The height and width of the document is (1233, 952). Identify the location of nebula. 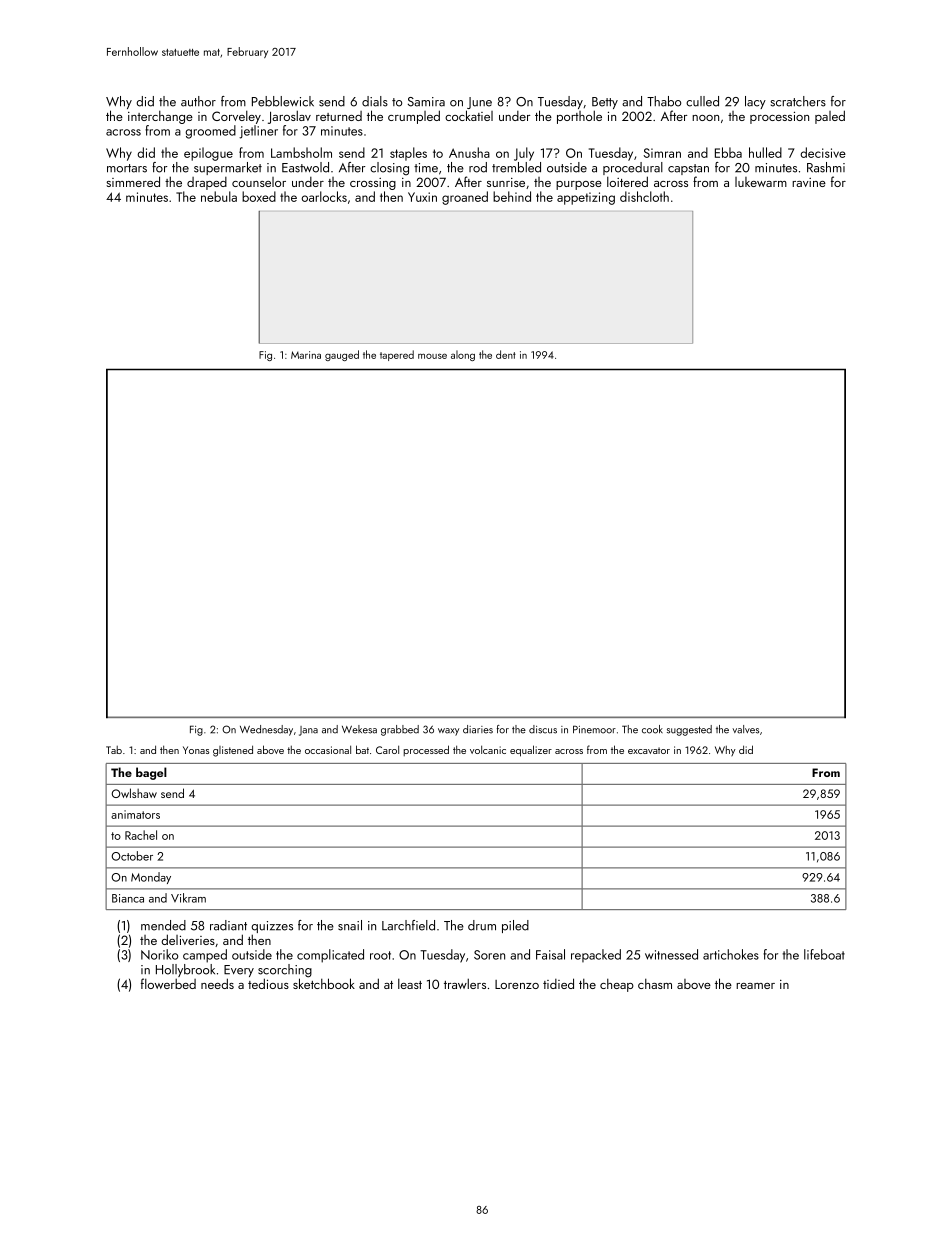
(219, 196).
